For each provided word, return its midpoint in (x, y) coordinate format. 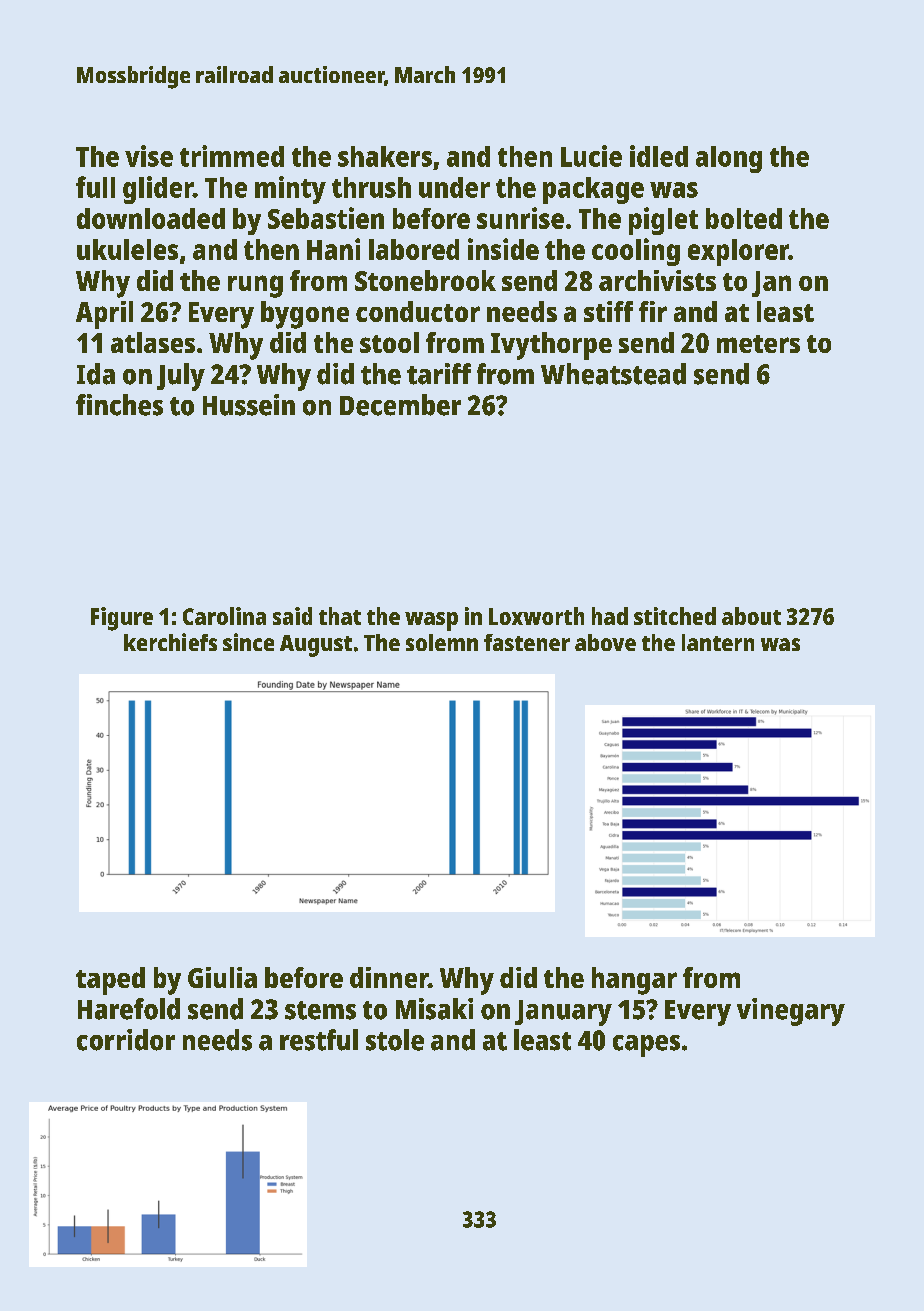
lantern (718, 642)
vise (149, 156)
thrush (371, 187)
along (729, 159)
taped (110, 981)
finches (119, 405)
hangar (634, 981)
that (340, 616)
